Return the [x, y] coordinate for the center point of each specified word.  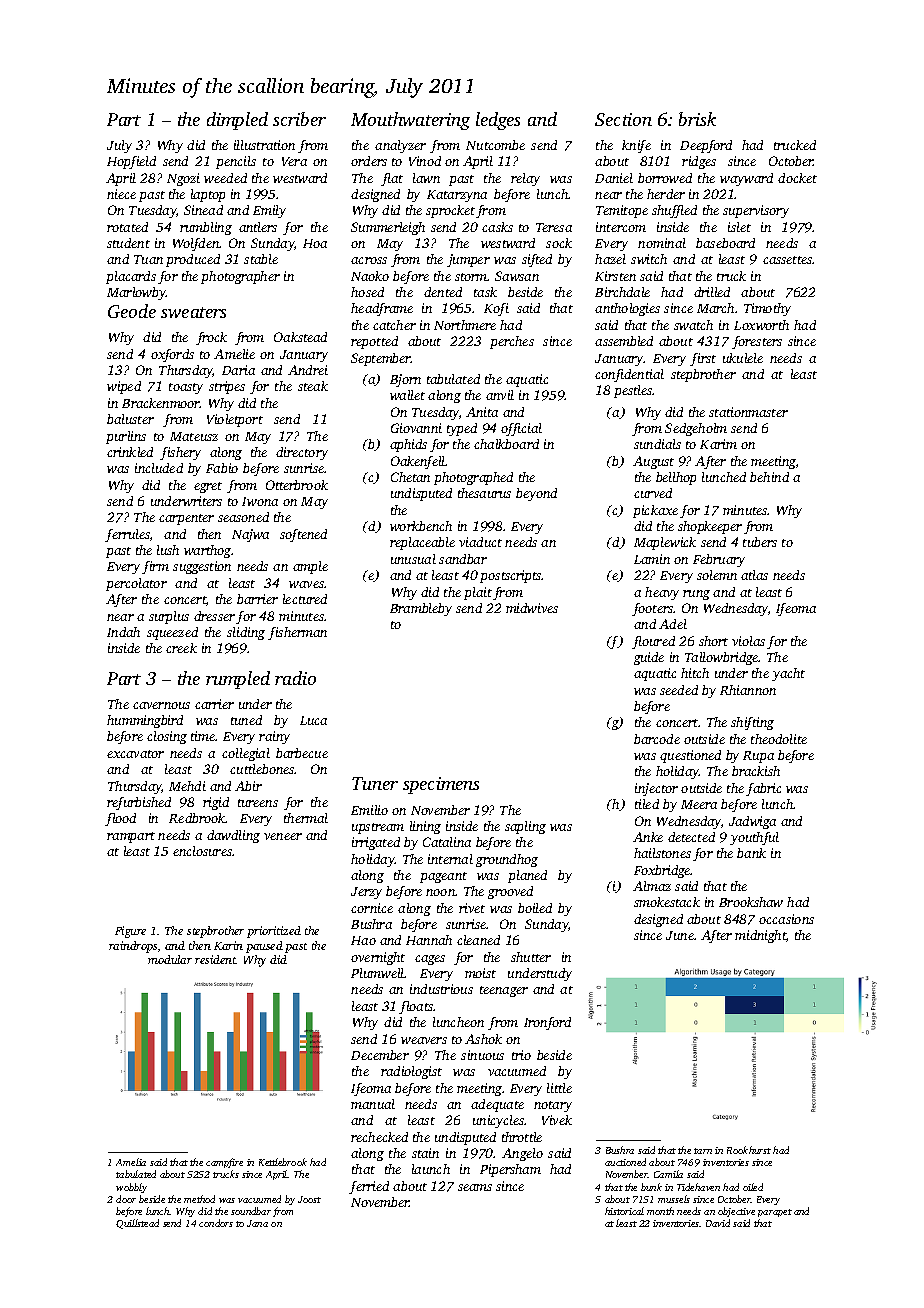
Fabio [222, 468]
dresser [214, 616]
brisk [697, 119]
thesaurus [484, 493]
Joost [309, 1199]
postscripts [511, 576]
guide [649, 658]
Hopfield [131, 162]
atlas [754, 575]
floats [416, 1007]
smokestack [667, 902]
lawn [426, 178]
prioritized [274, 932]
